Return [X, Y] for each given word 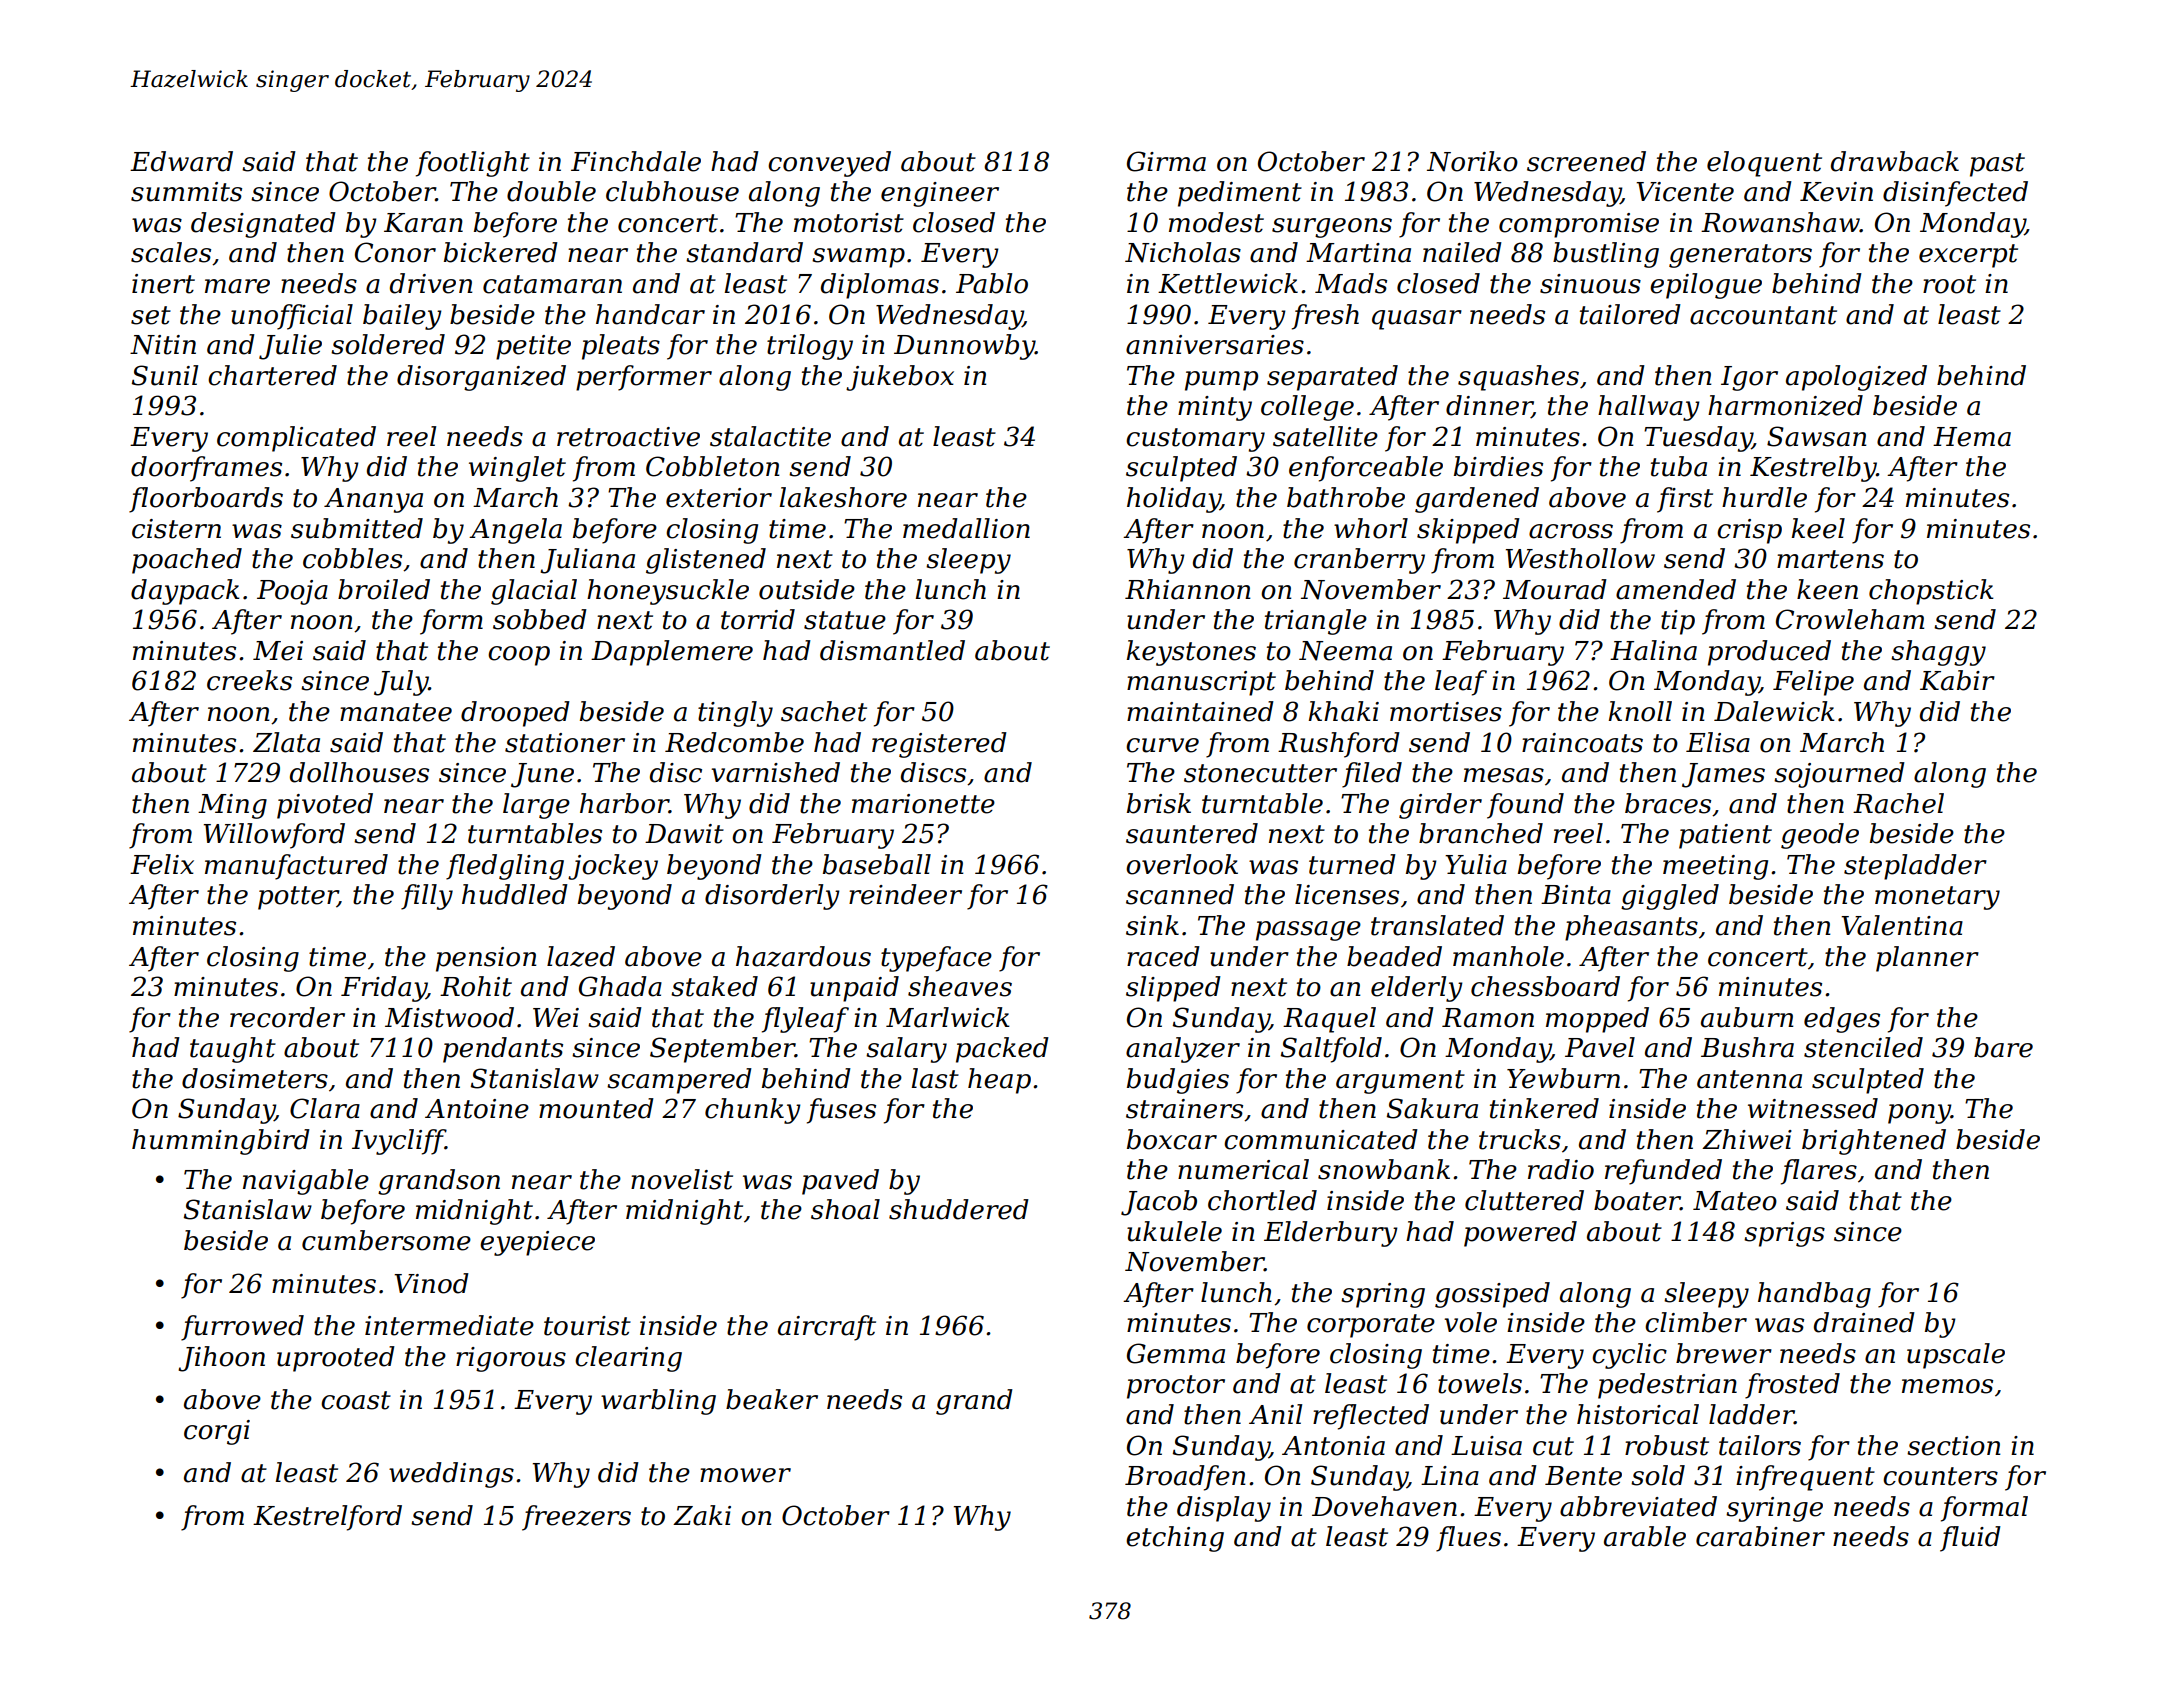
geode [1820, 836]
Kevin [1836, 192]
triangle [1316, 622]
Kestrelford [327, 1518]
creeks [249, 680]
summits [186, 192]
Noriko [1472, 161]
